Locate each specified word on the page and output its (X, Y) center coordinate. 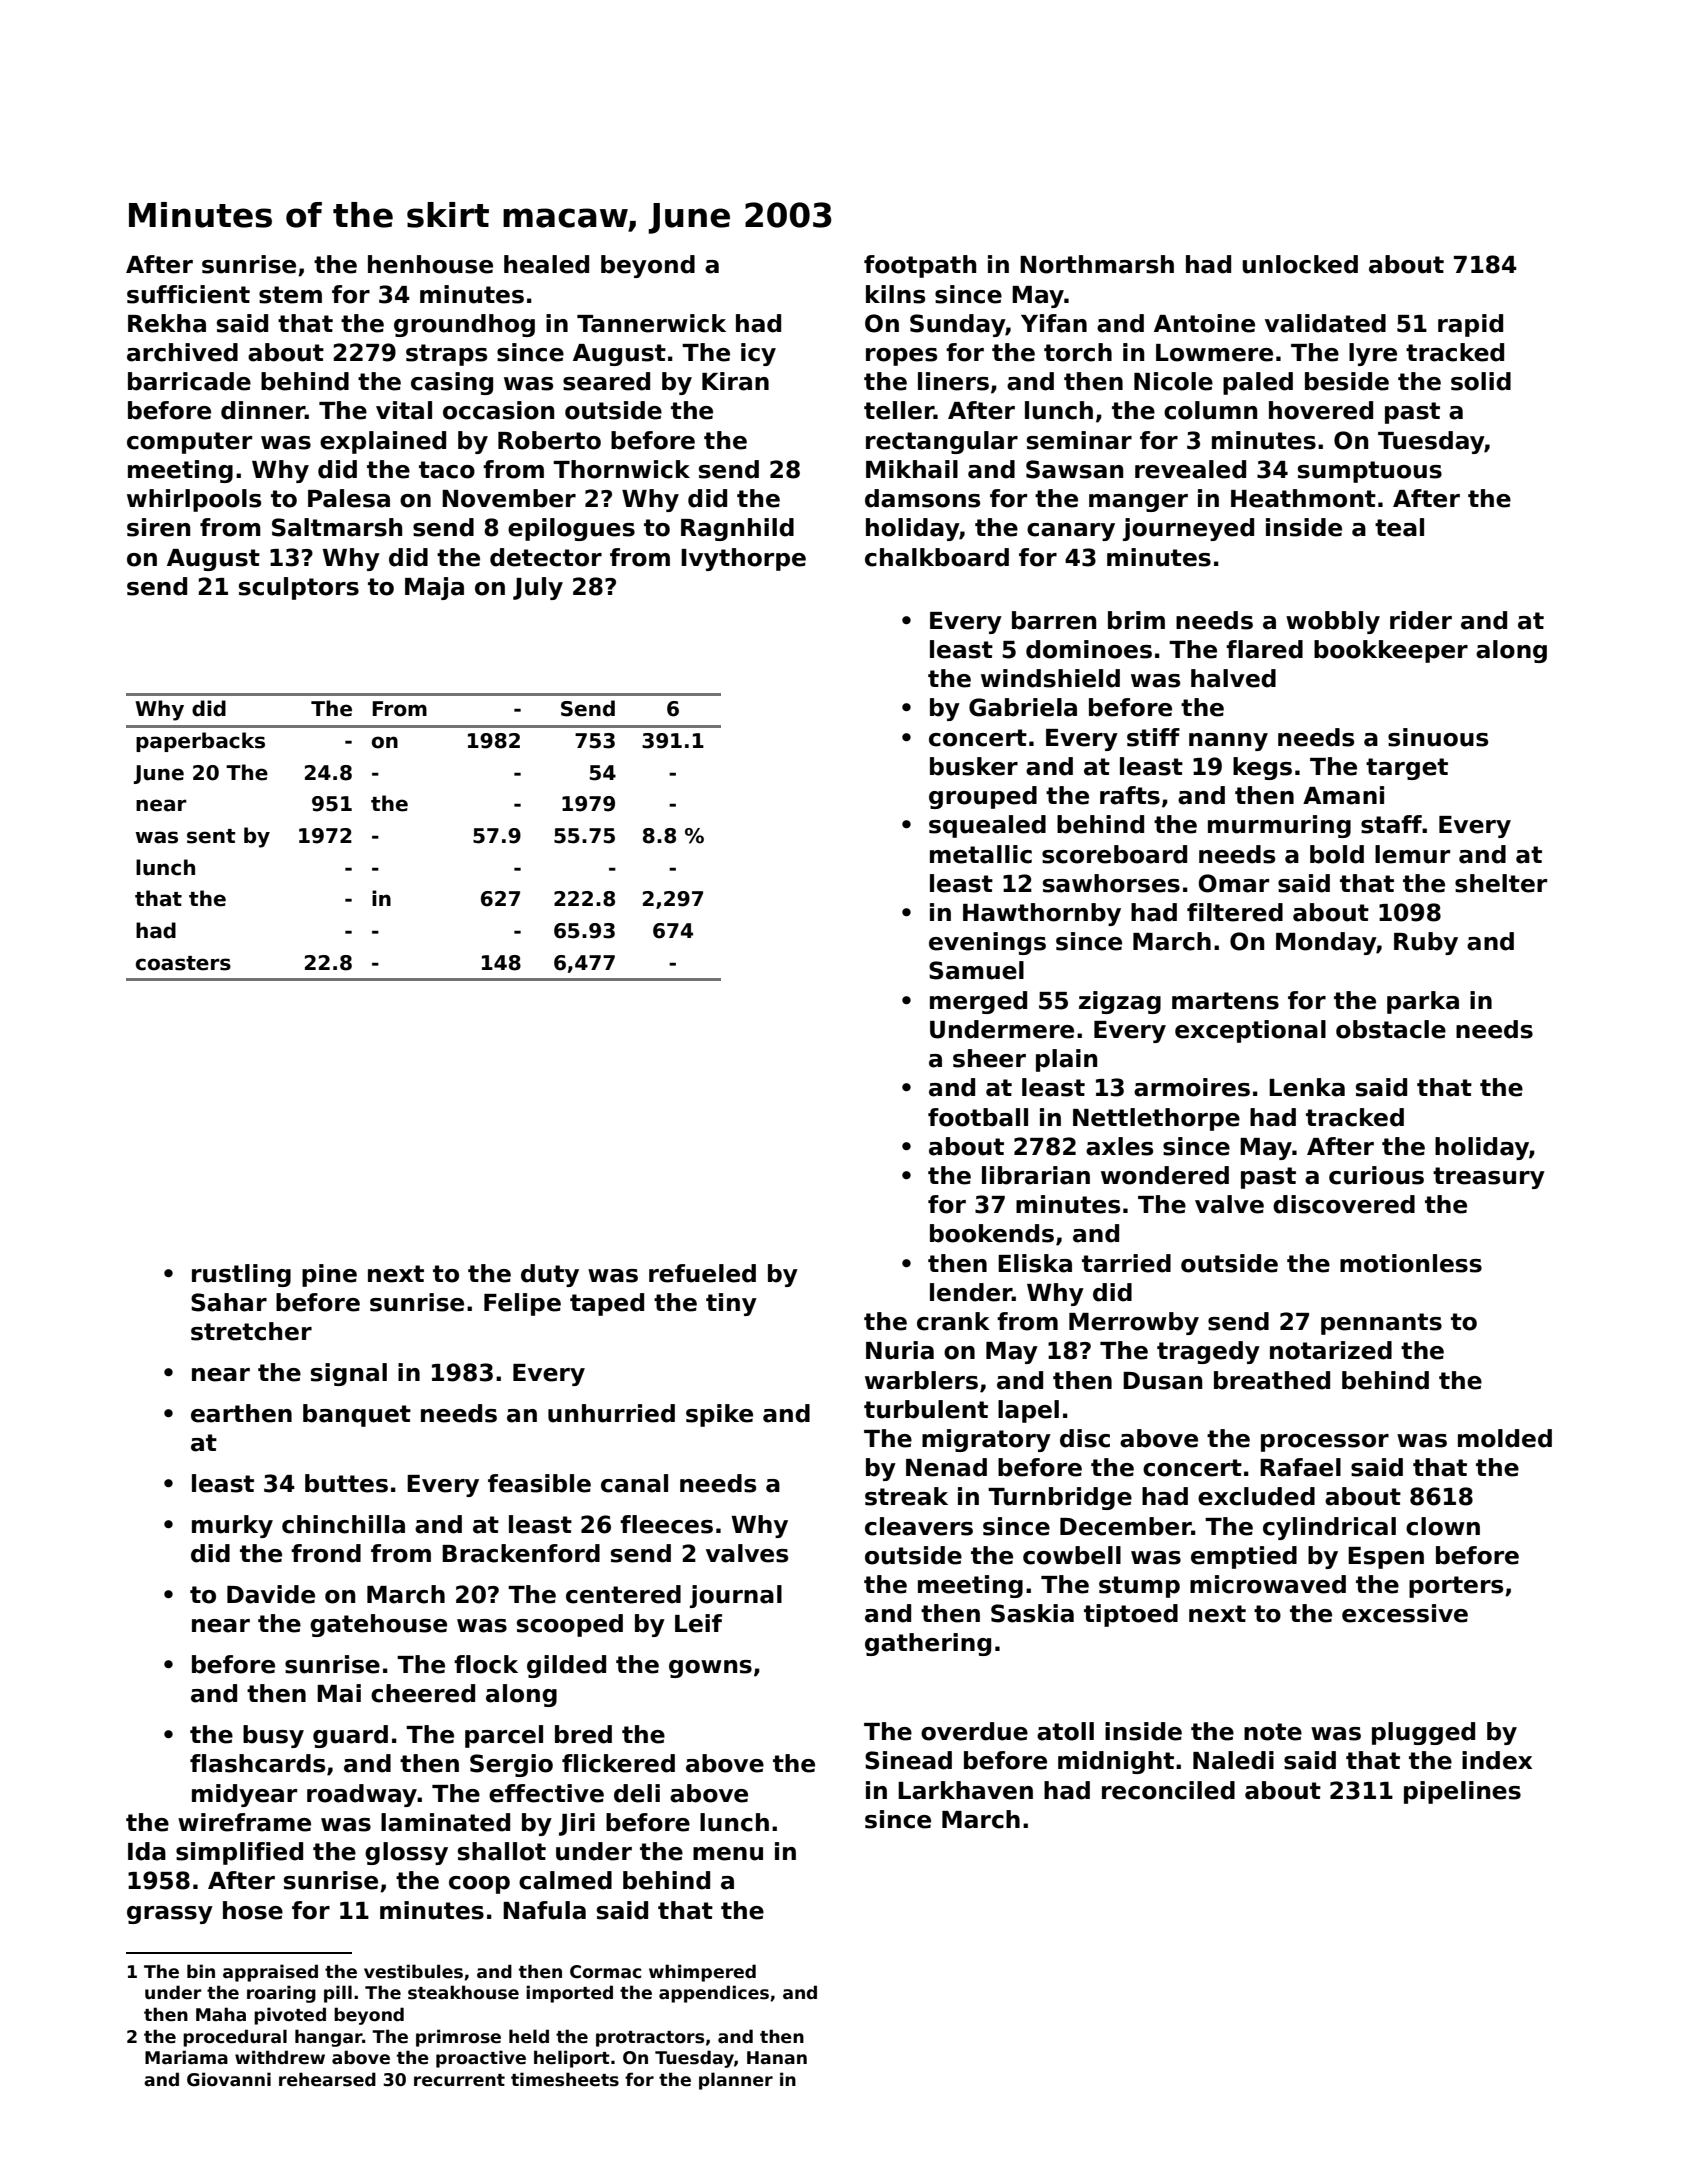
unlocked (1300, 264)
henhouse (430, 264)
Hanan (777, 2058)
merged (978, 1002)
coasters (183, 963)
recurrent (459, 2080)
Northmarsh (1097, 264)
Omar (1233, 883)
